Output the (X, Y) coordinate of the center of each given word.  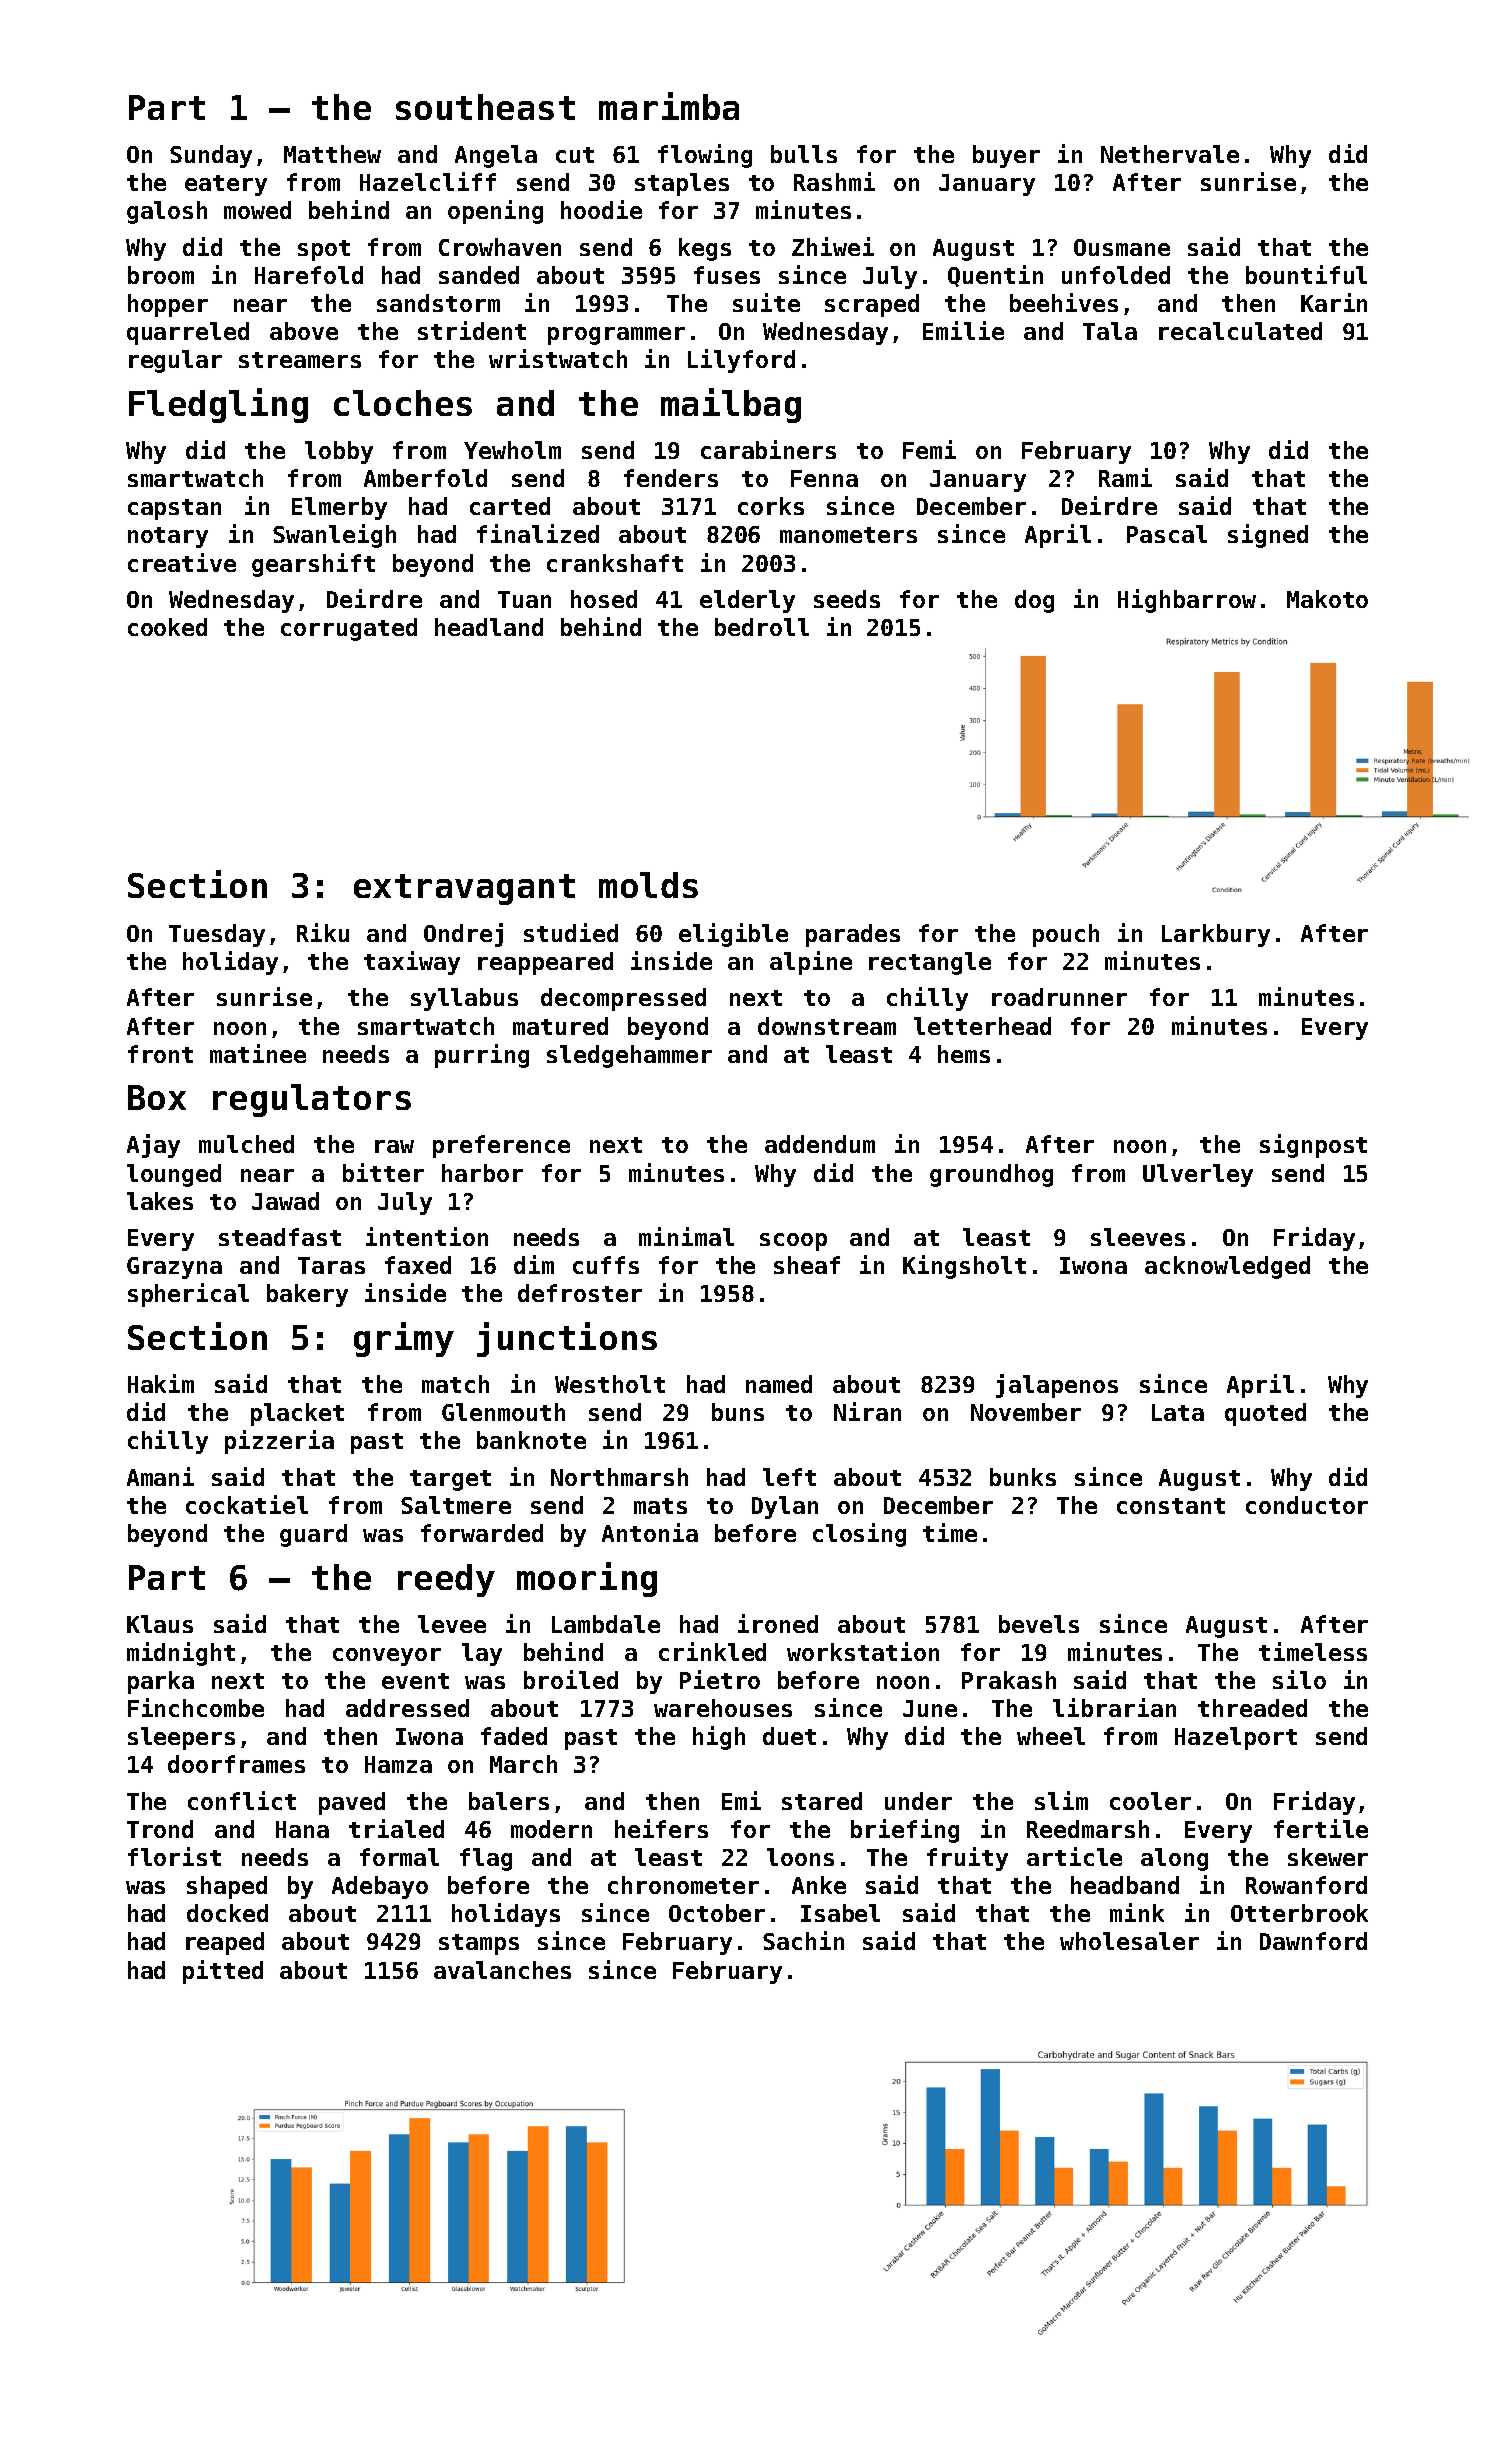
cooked (167, 627)
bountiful (1306, 274)
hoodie (601, 209)
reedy (446, 1580)
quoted (1265, 1414)
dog (1034, 601)
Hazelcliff (428, 181)
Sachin (803, 1940)
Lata (1178, 1412)
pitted (223, 1972)
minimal (686, 1236)
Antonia (650, 1532)
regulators (312, 1100)
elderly (747, 601)
